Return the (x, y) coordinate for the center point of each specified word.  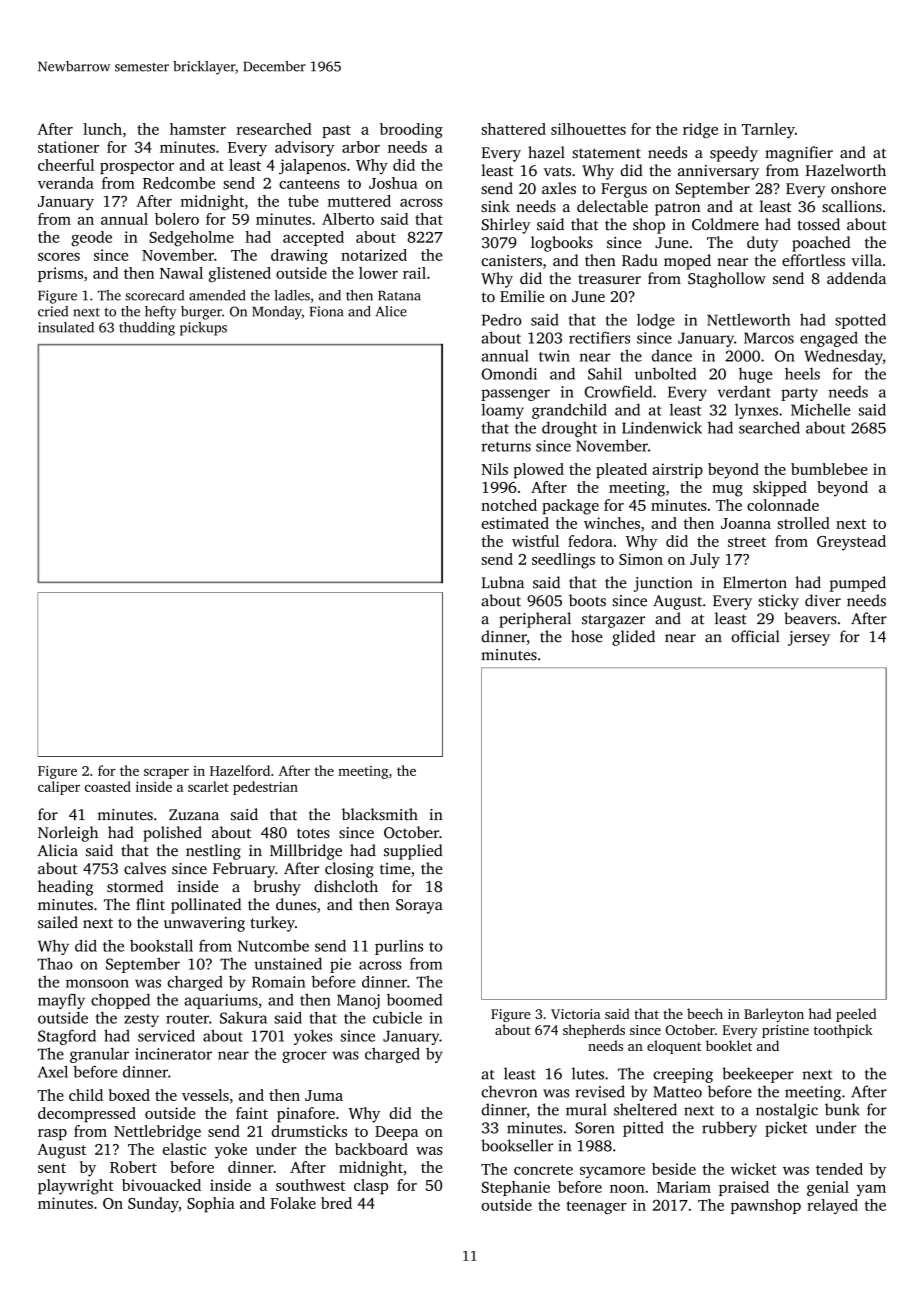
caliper (59, 788)
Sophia (211, 1205)
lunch (102, 129)
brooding (411, 131)
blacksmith (380, 814)
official (755, 636)
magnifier (799, 154)
